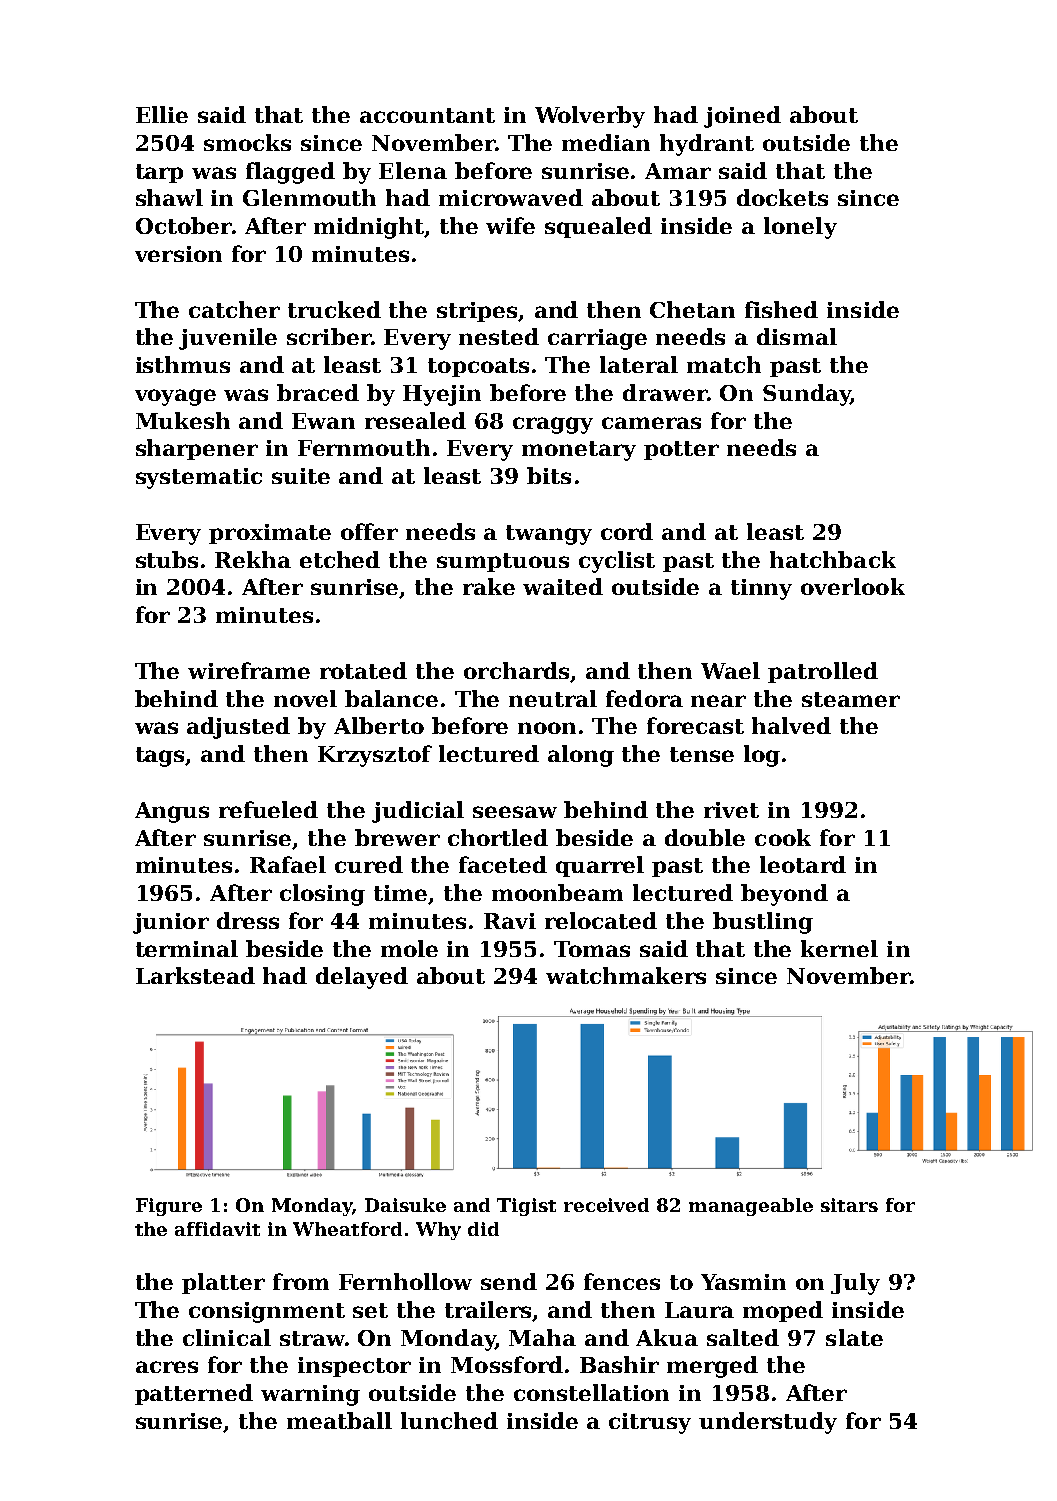 Image resolution: width=1057 pixels, height=1501 pixels. What do you see at coordinates (849, 1205) in the image?
I see `sitars` at bounding box center [849, 1205].
